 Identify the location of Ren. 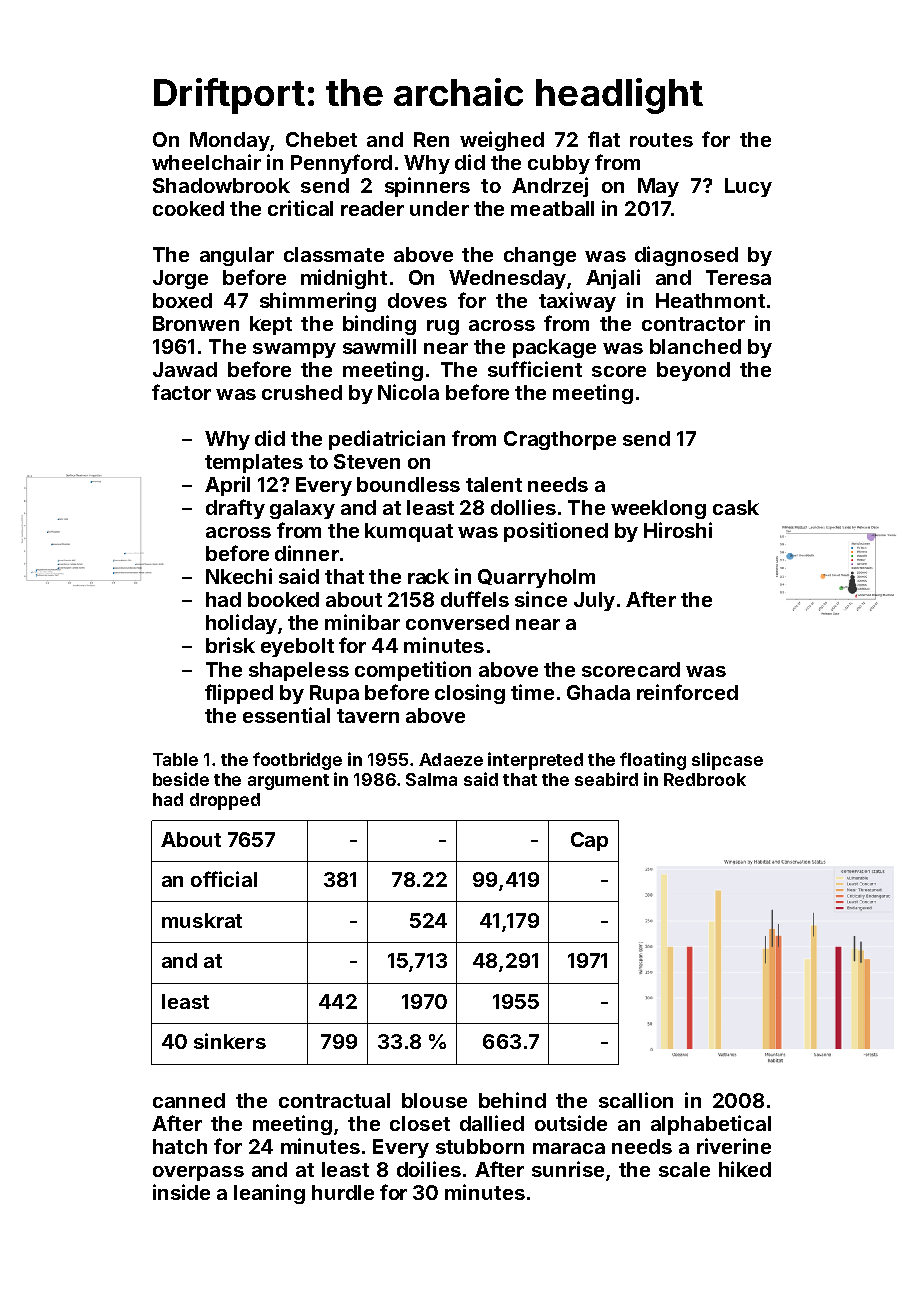
(431, 139).
